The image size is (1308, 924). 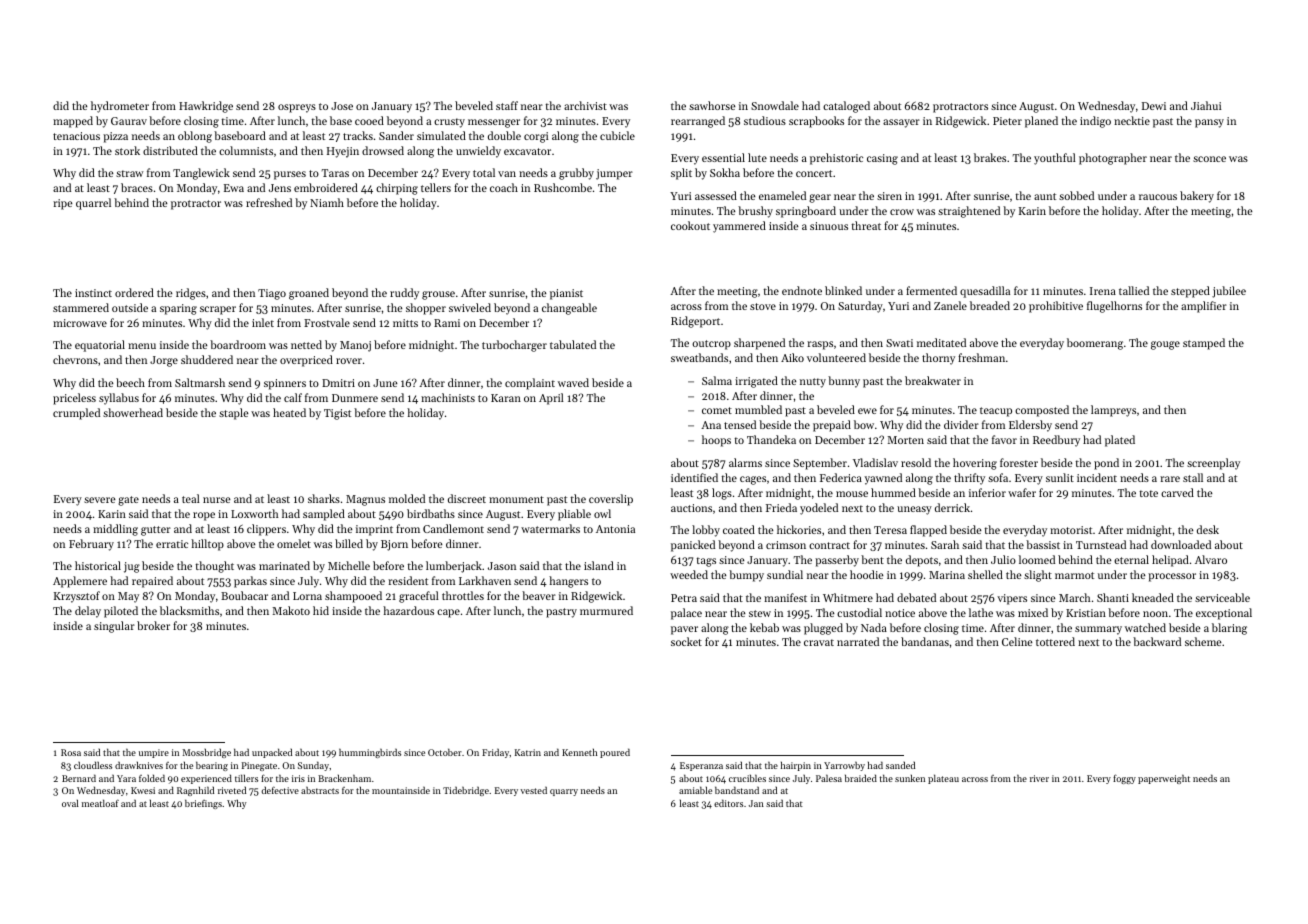 I want to click on Ewa, so click(x=234, y=188).
